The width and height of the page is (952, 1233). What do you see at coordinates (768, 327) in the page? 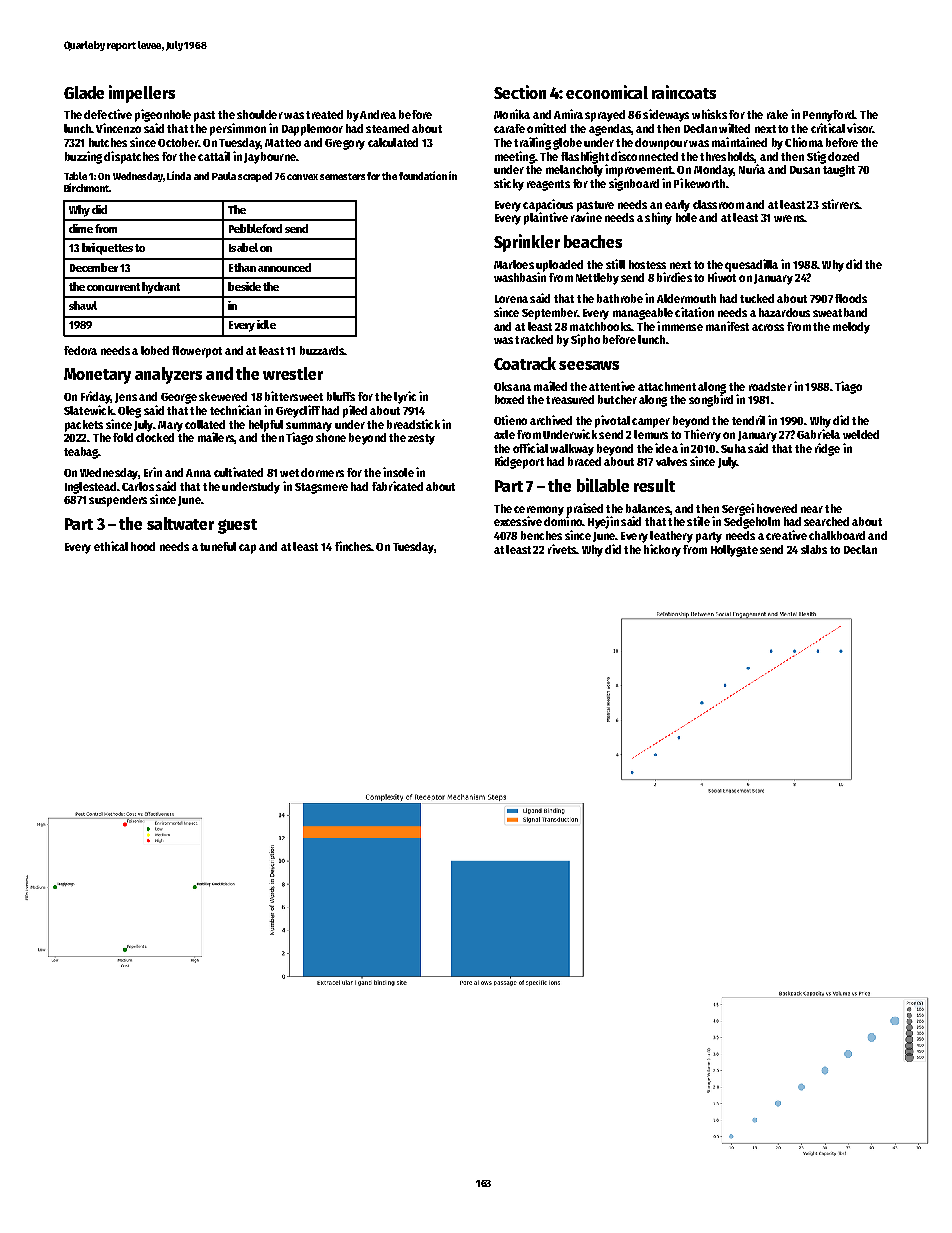
I see `across` at bounding box center [768, 327].
